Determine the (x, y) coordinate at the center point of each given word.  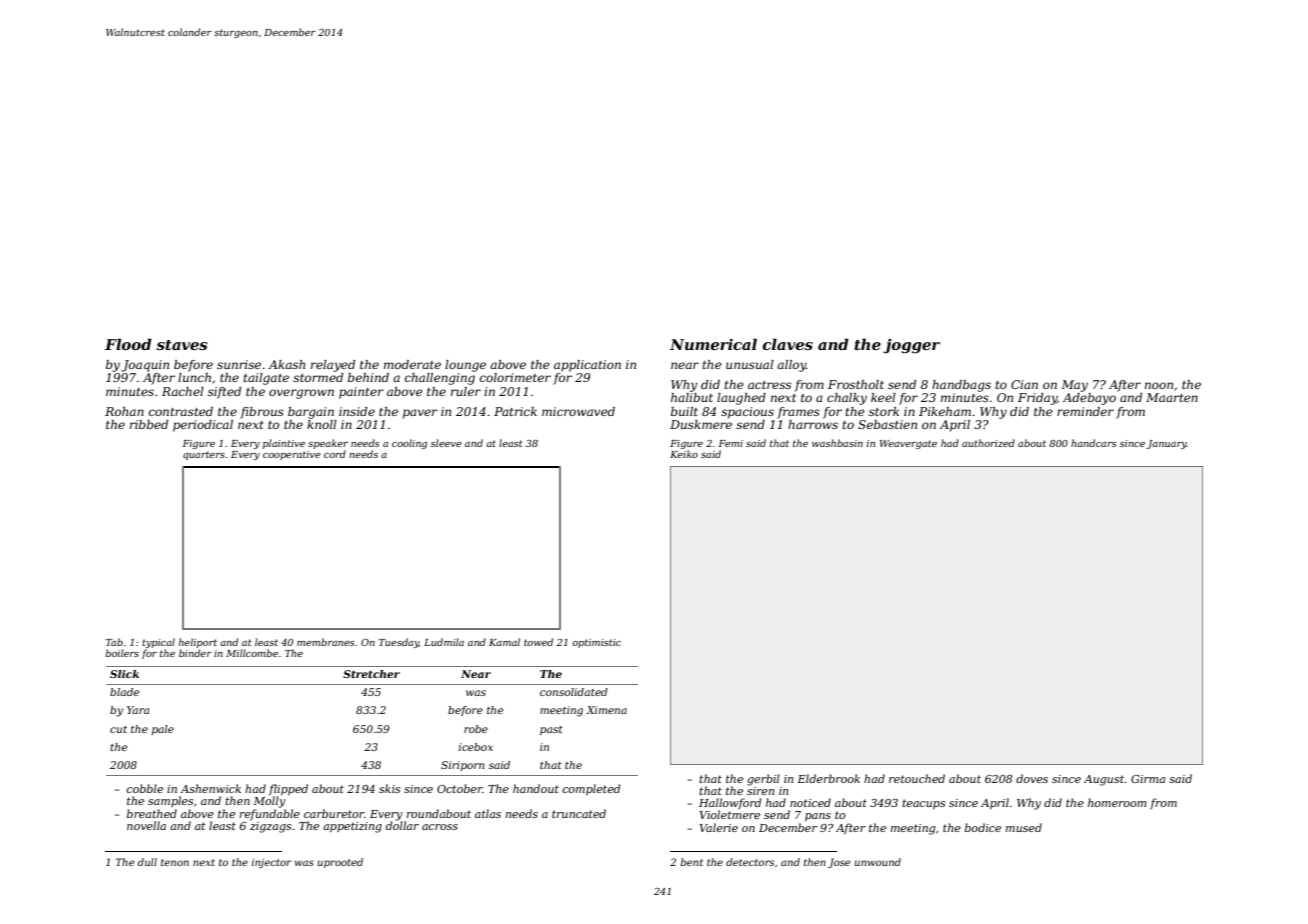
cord (335, 454)
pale (163, 730)
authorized (988, 443)
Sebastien (887, 424)
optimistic (596, 643)
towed (538, 642)
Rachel (183, 391)
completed (591, 789)
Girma (1148, 779)
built (684, 411)
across (440, 827)
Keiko (684, 454)
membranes (326, 642)
